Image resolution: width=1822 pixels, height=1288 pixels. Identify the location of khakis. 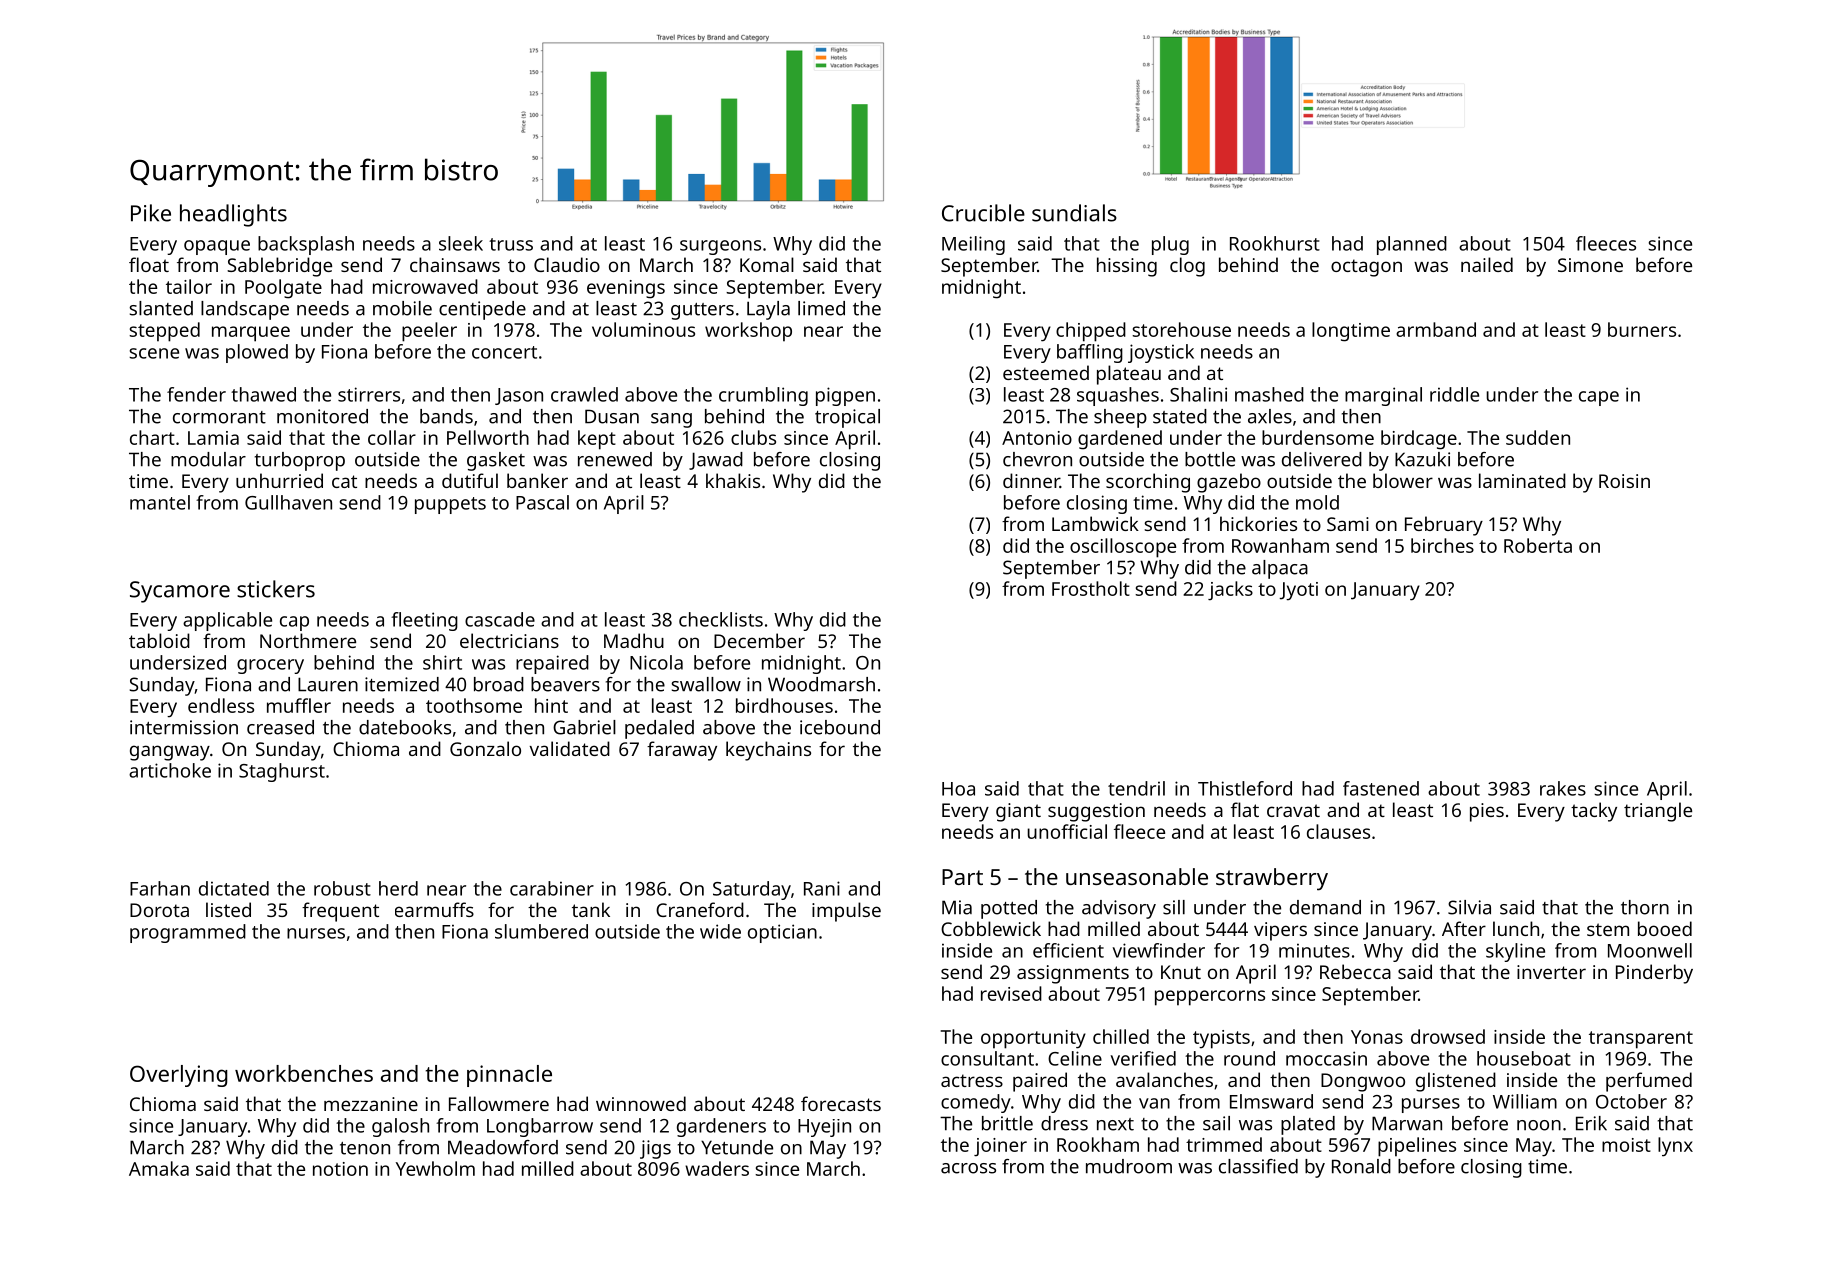
(733, 480).
